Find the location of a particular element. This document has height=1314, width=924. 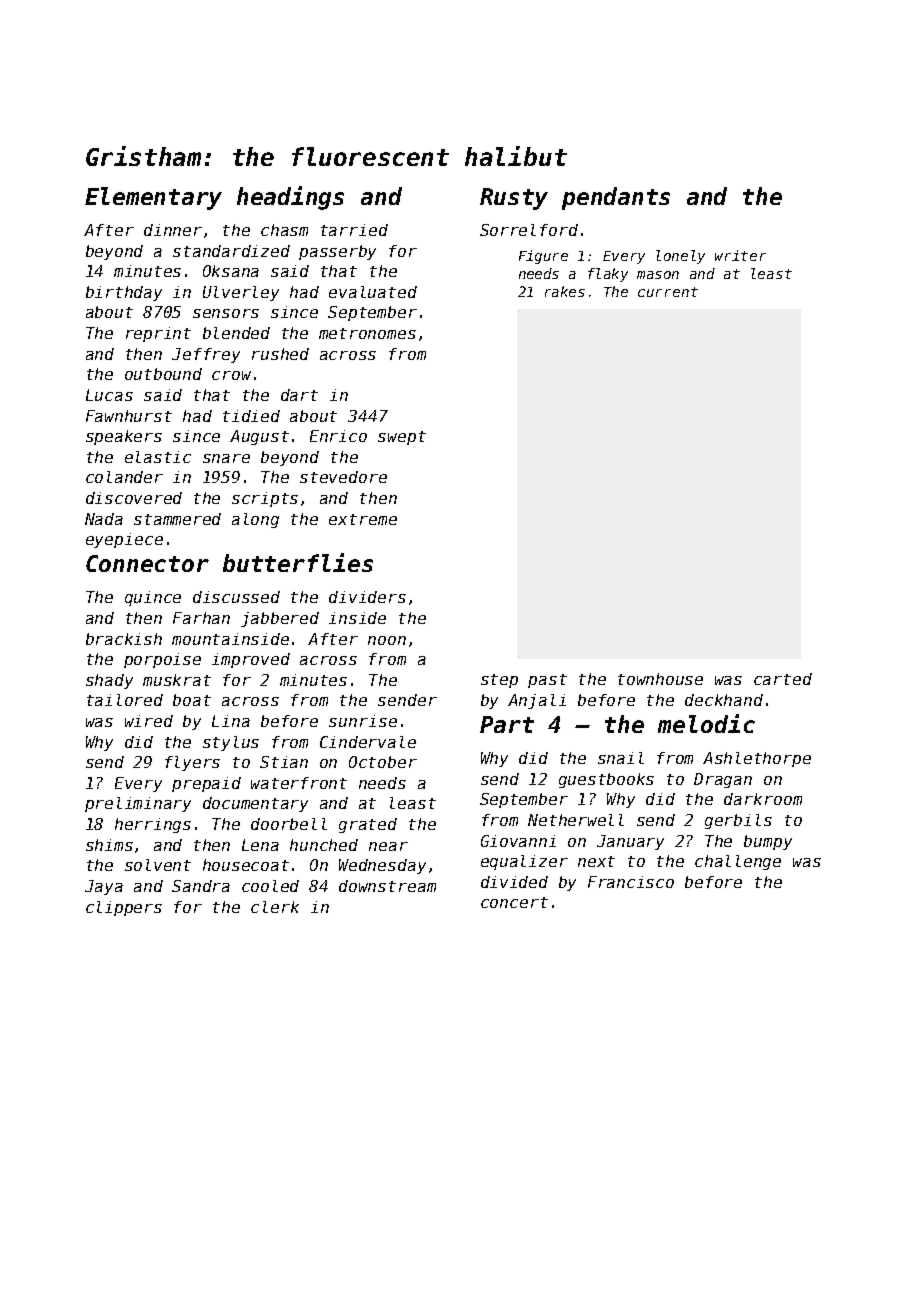

current is located at coordinates (668, 292).
